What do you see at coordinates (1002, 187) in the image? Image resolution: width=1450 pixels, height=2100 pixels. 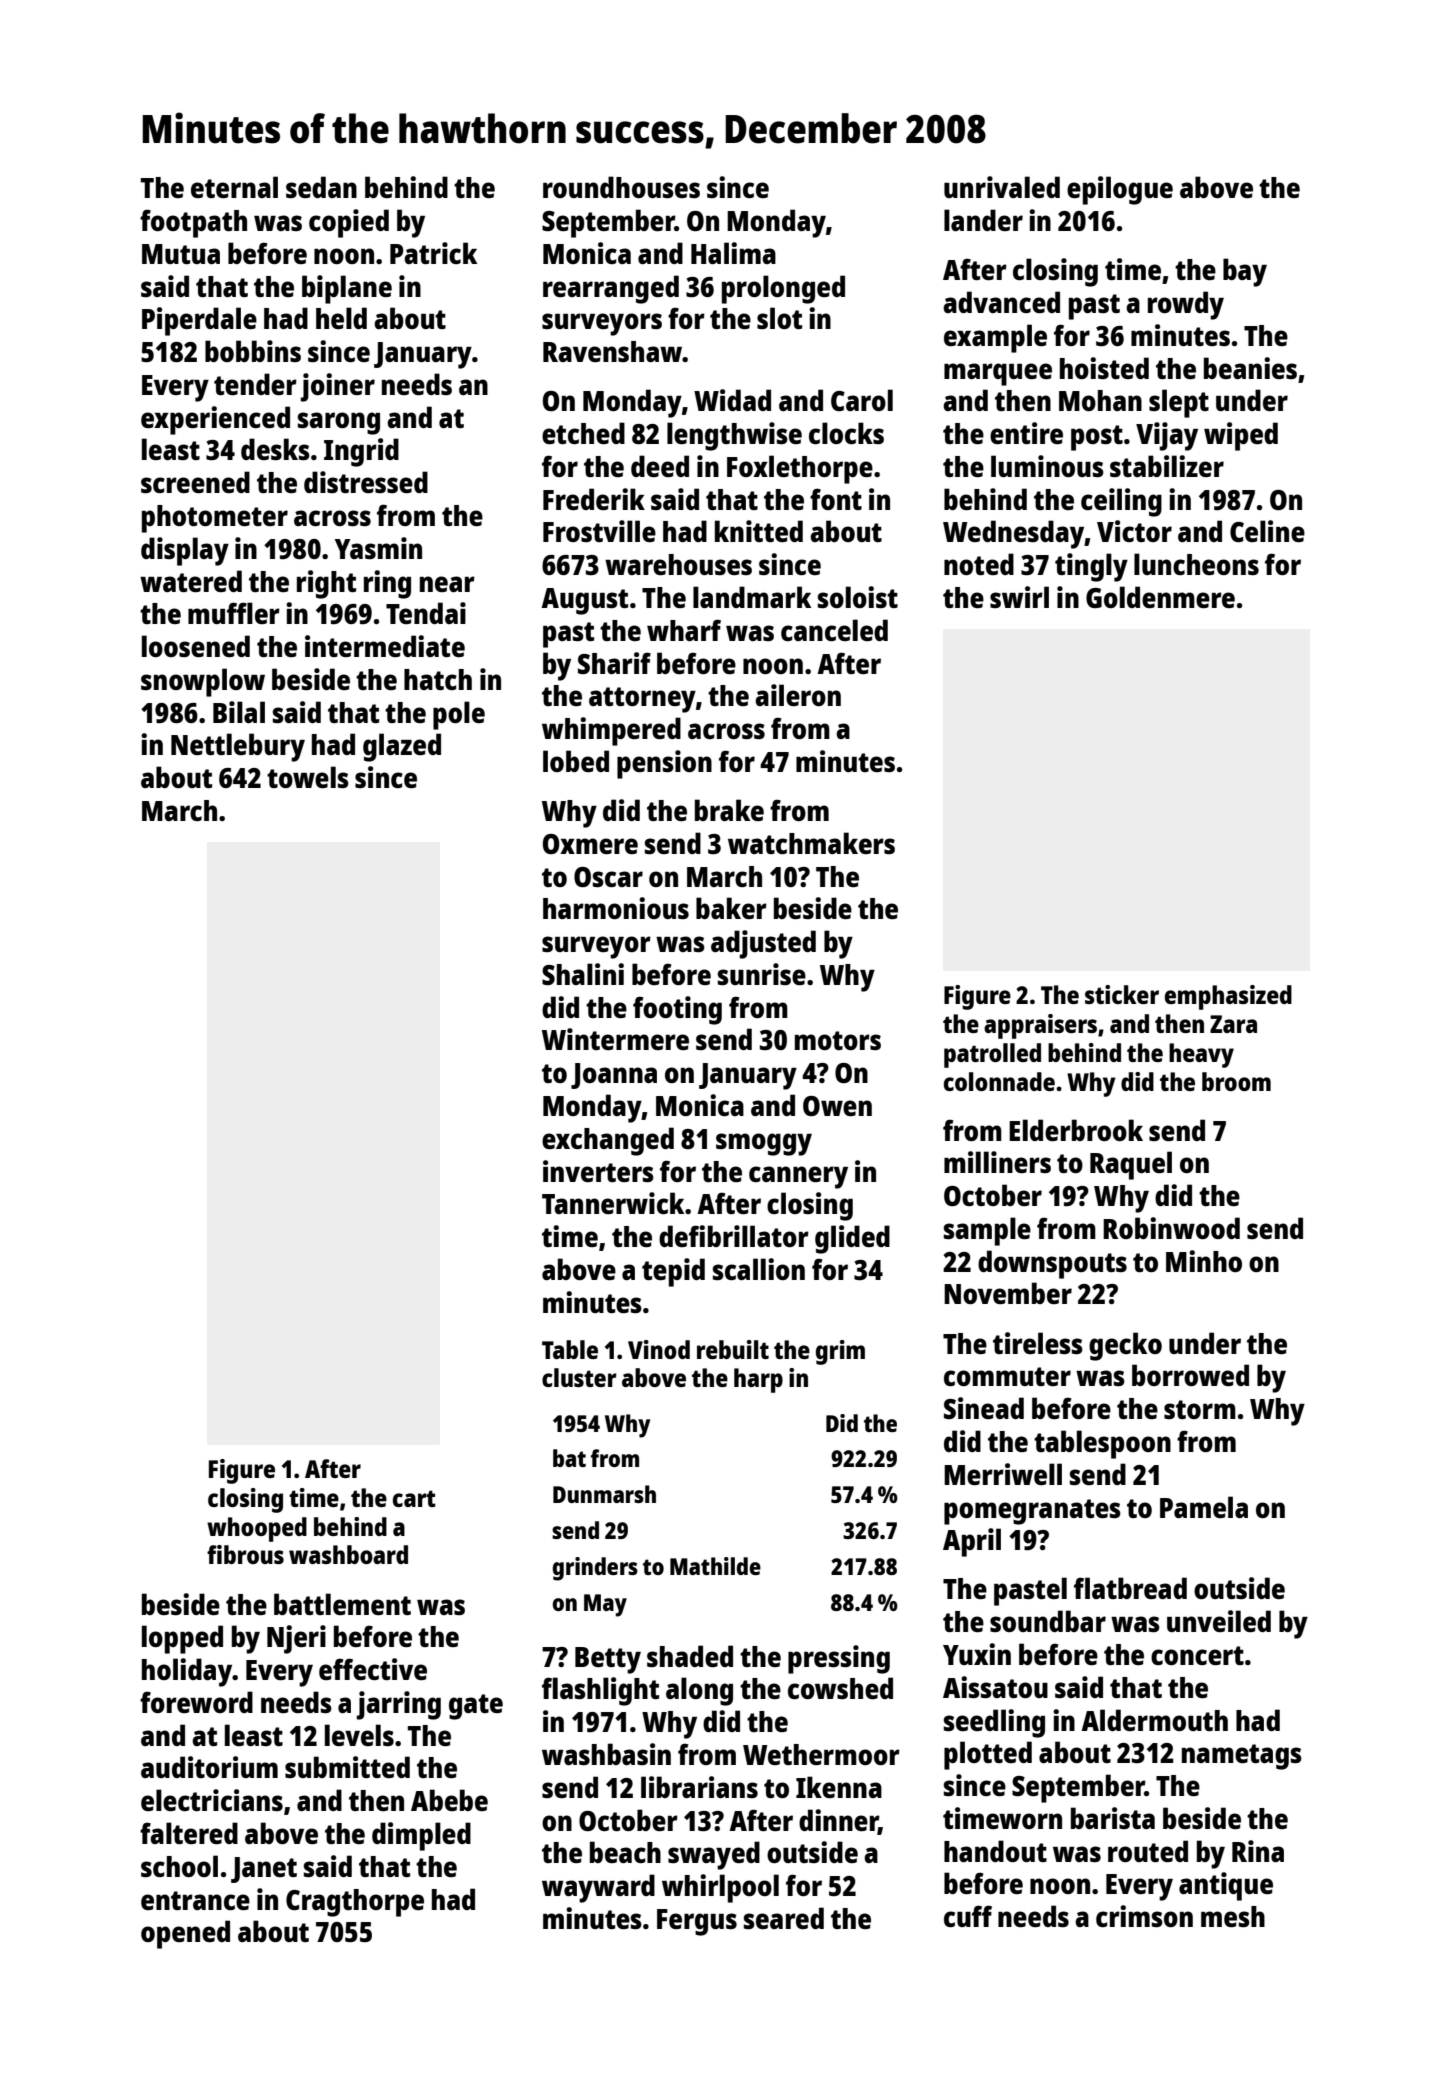 I see `unrivaled` at bounding box center [1002, 187].
